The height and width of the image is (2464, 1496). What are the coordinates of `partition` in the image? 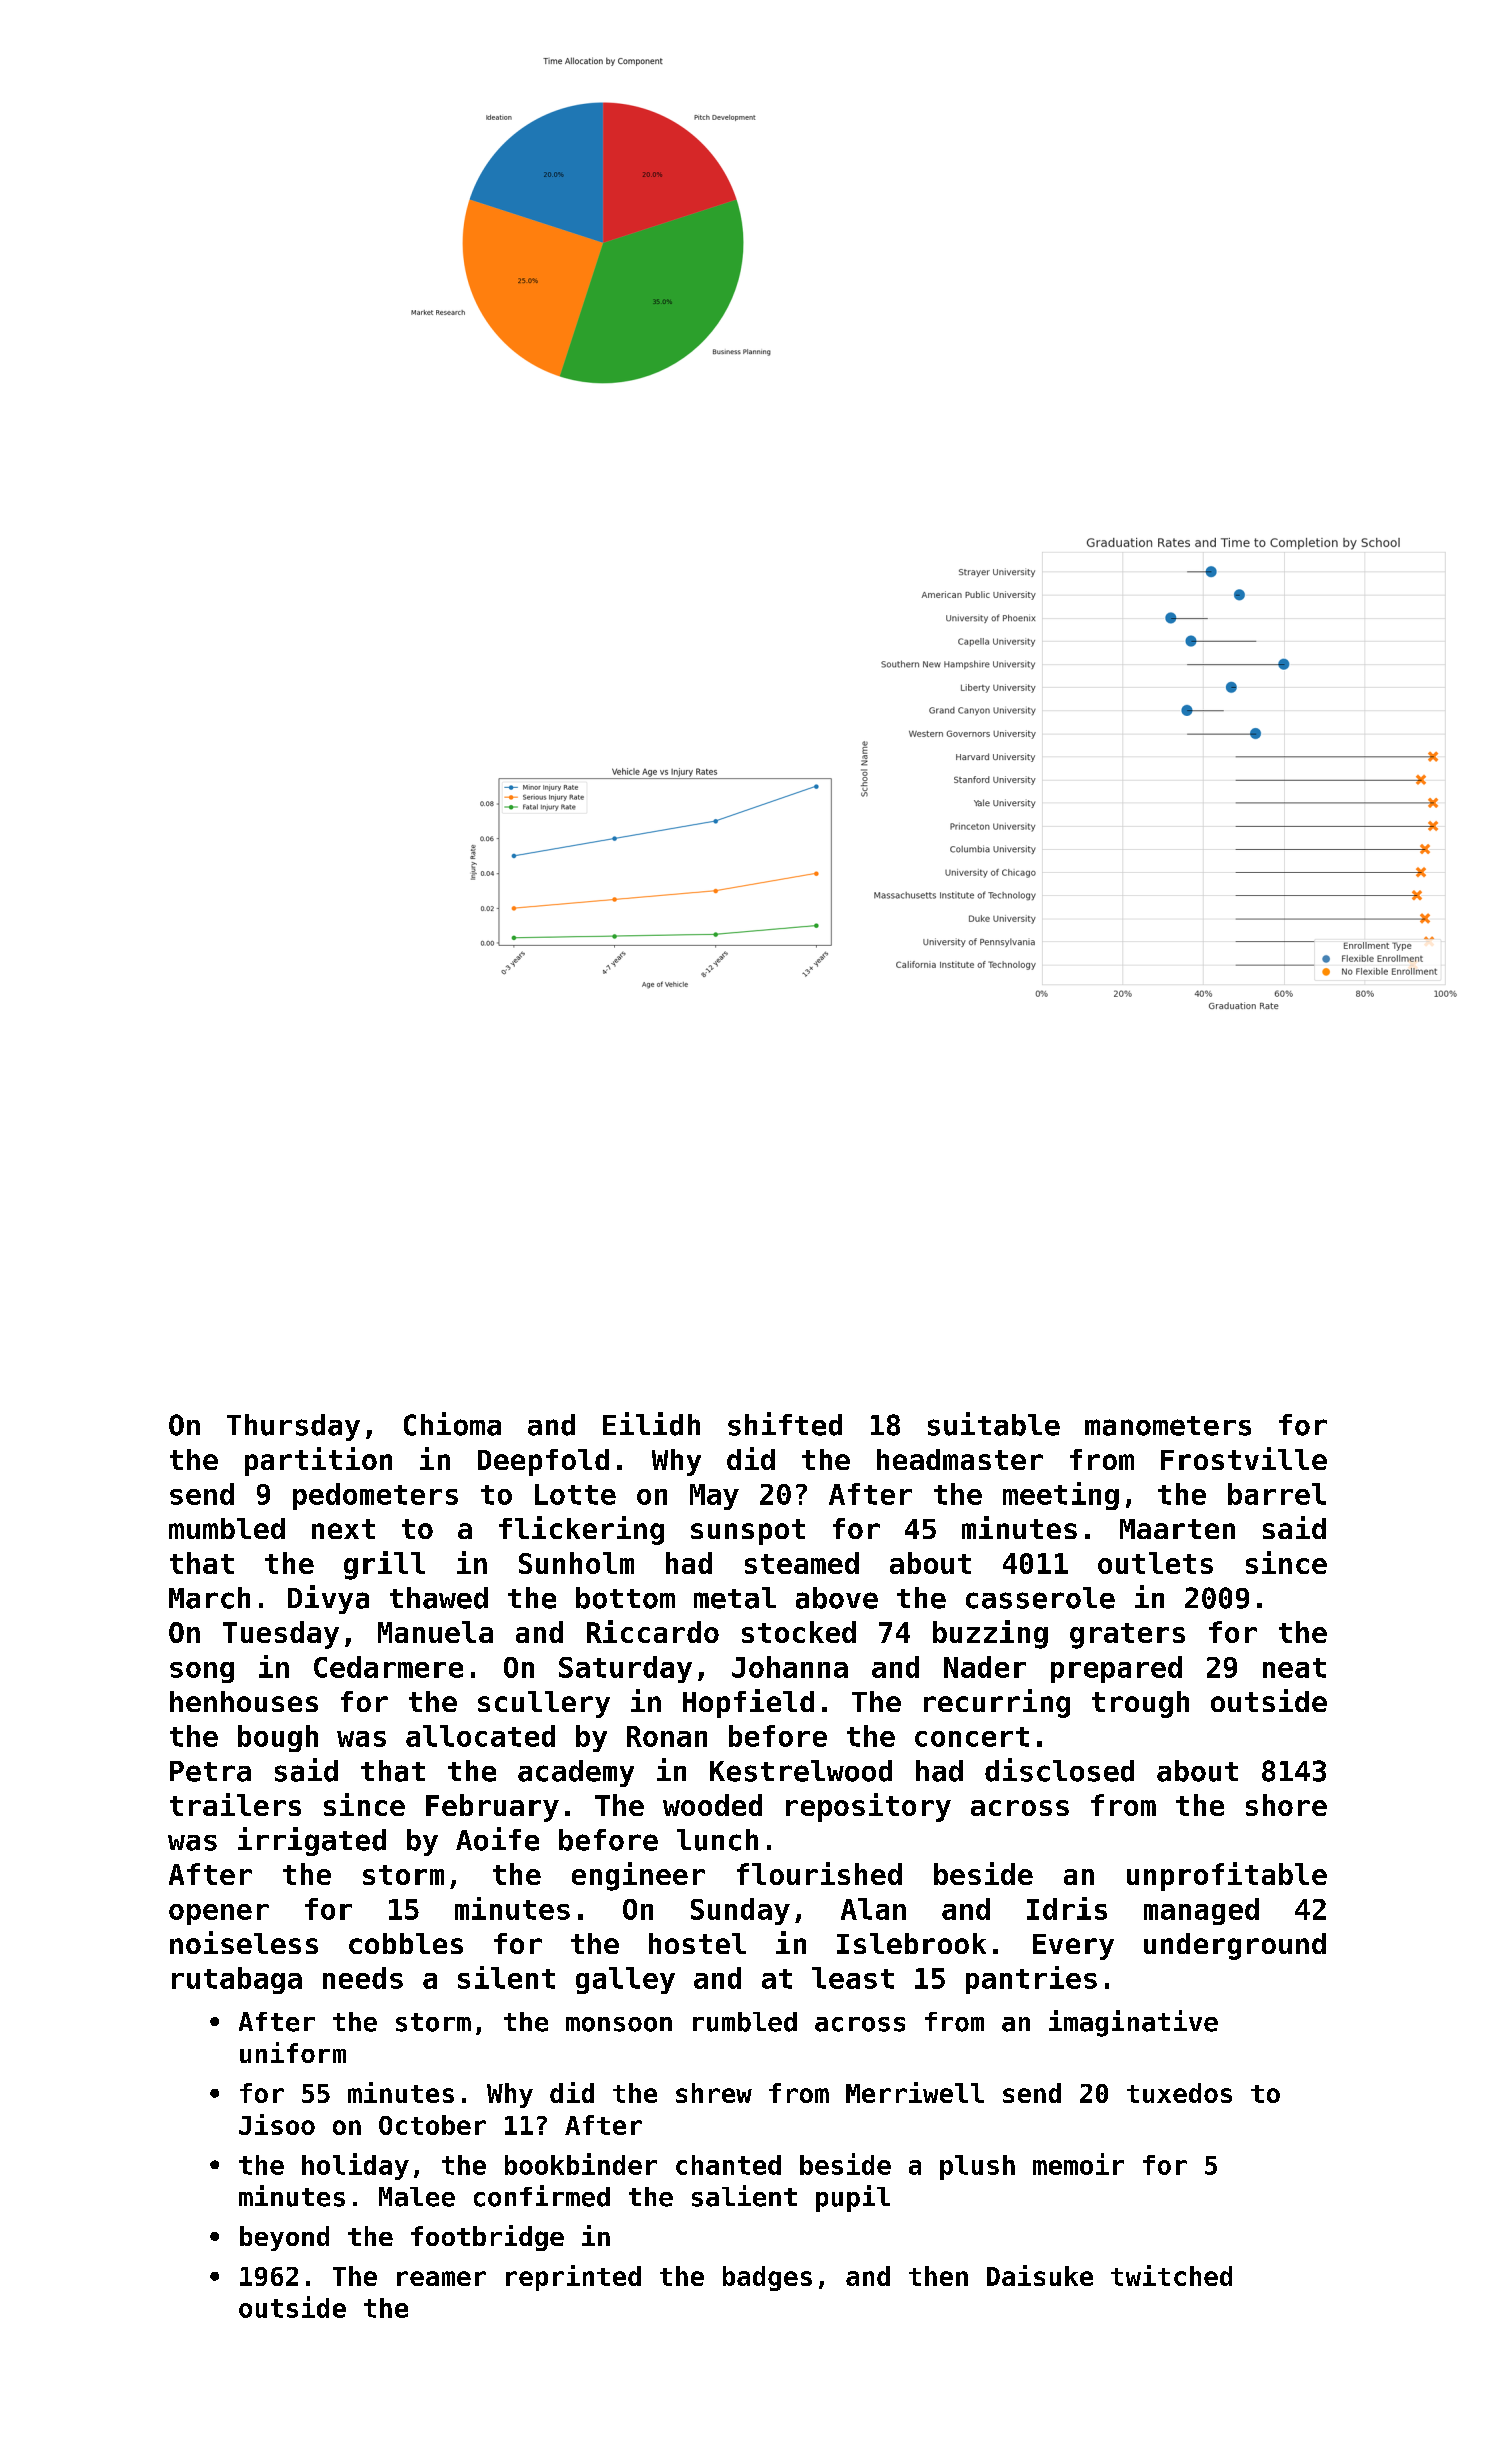 It's located at (318, 1461).
